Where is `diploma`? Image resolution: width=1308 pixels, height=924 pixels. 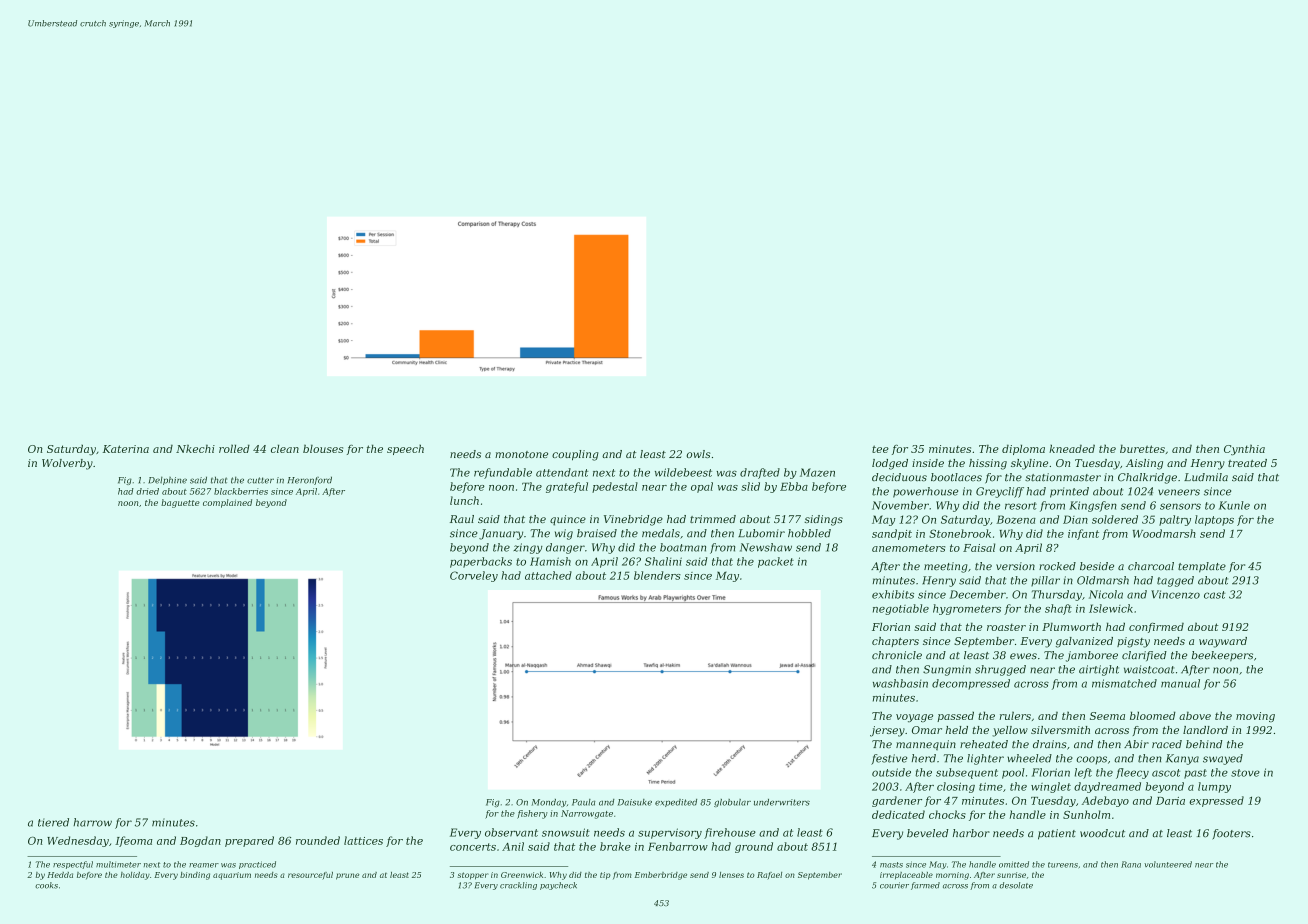 diploma is located at coordinates (1023, 449).
